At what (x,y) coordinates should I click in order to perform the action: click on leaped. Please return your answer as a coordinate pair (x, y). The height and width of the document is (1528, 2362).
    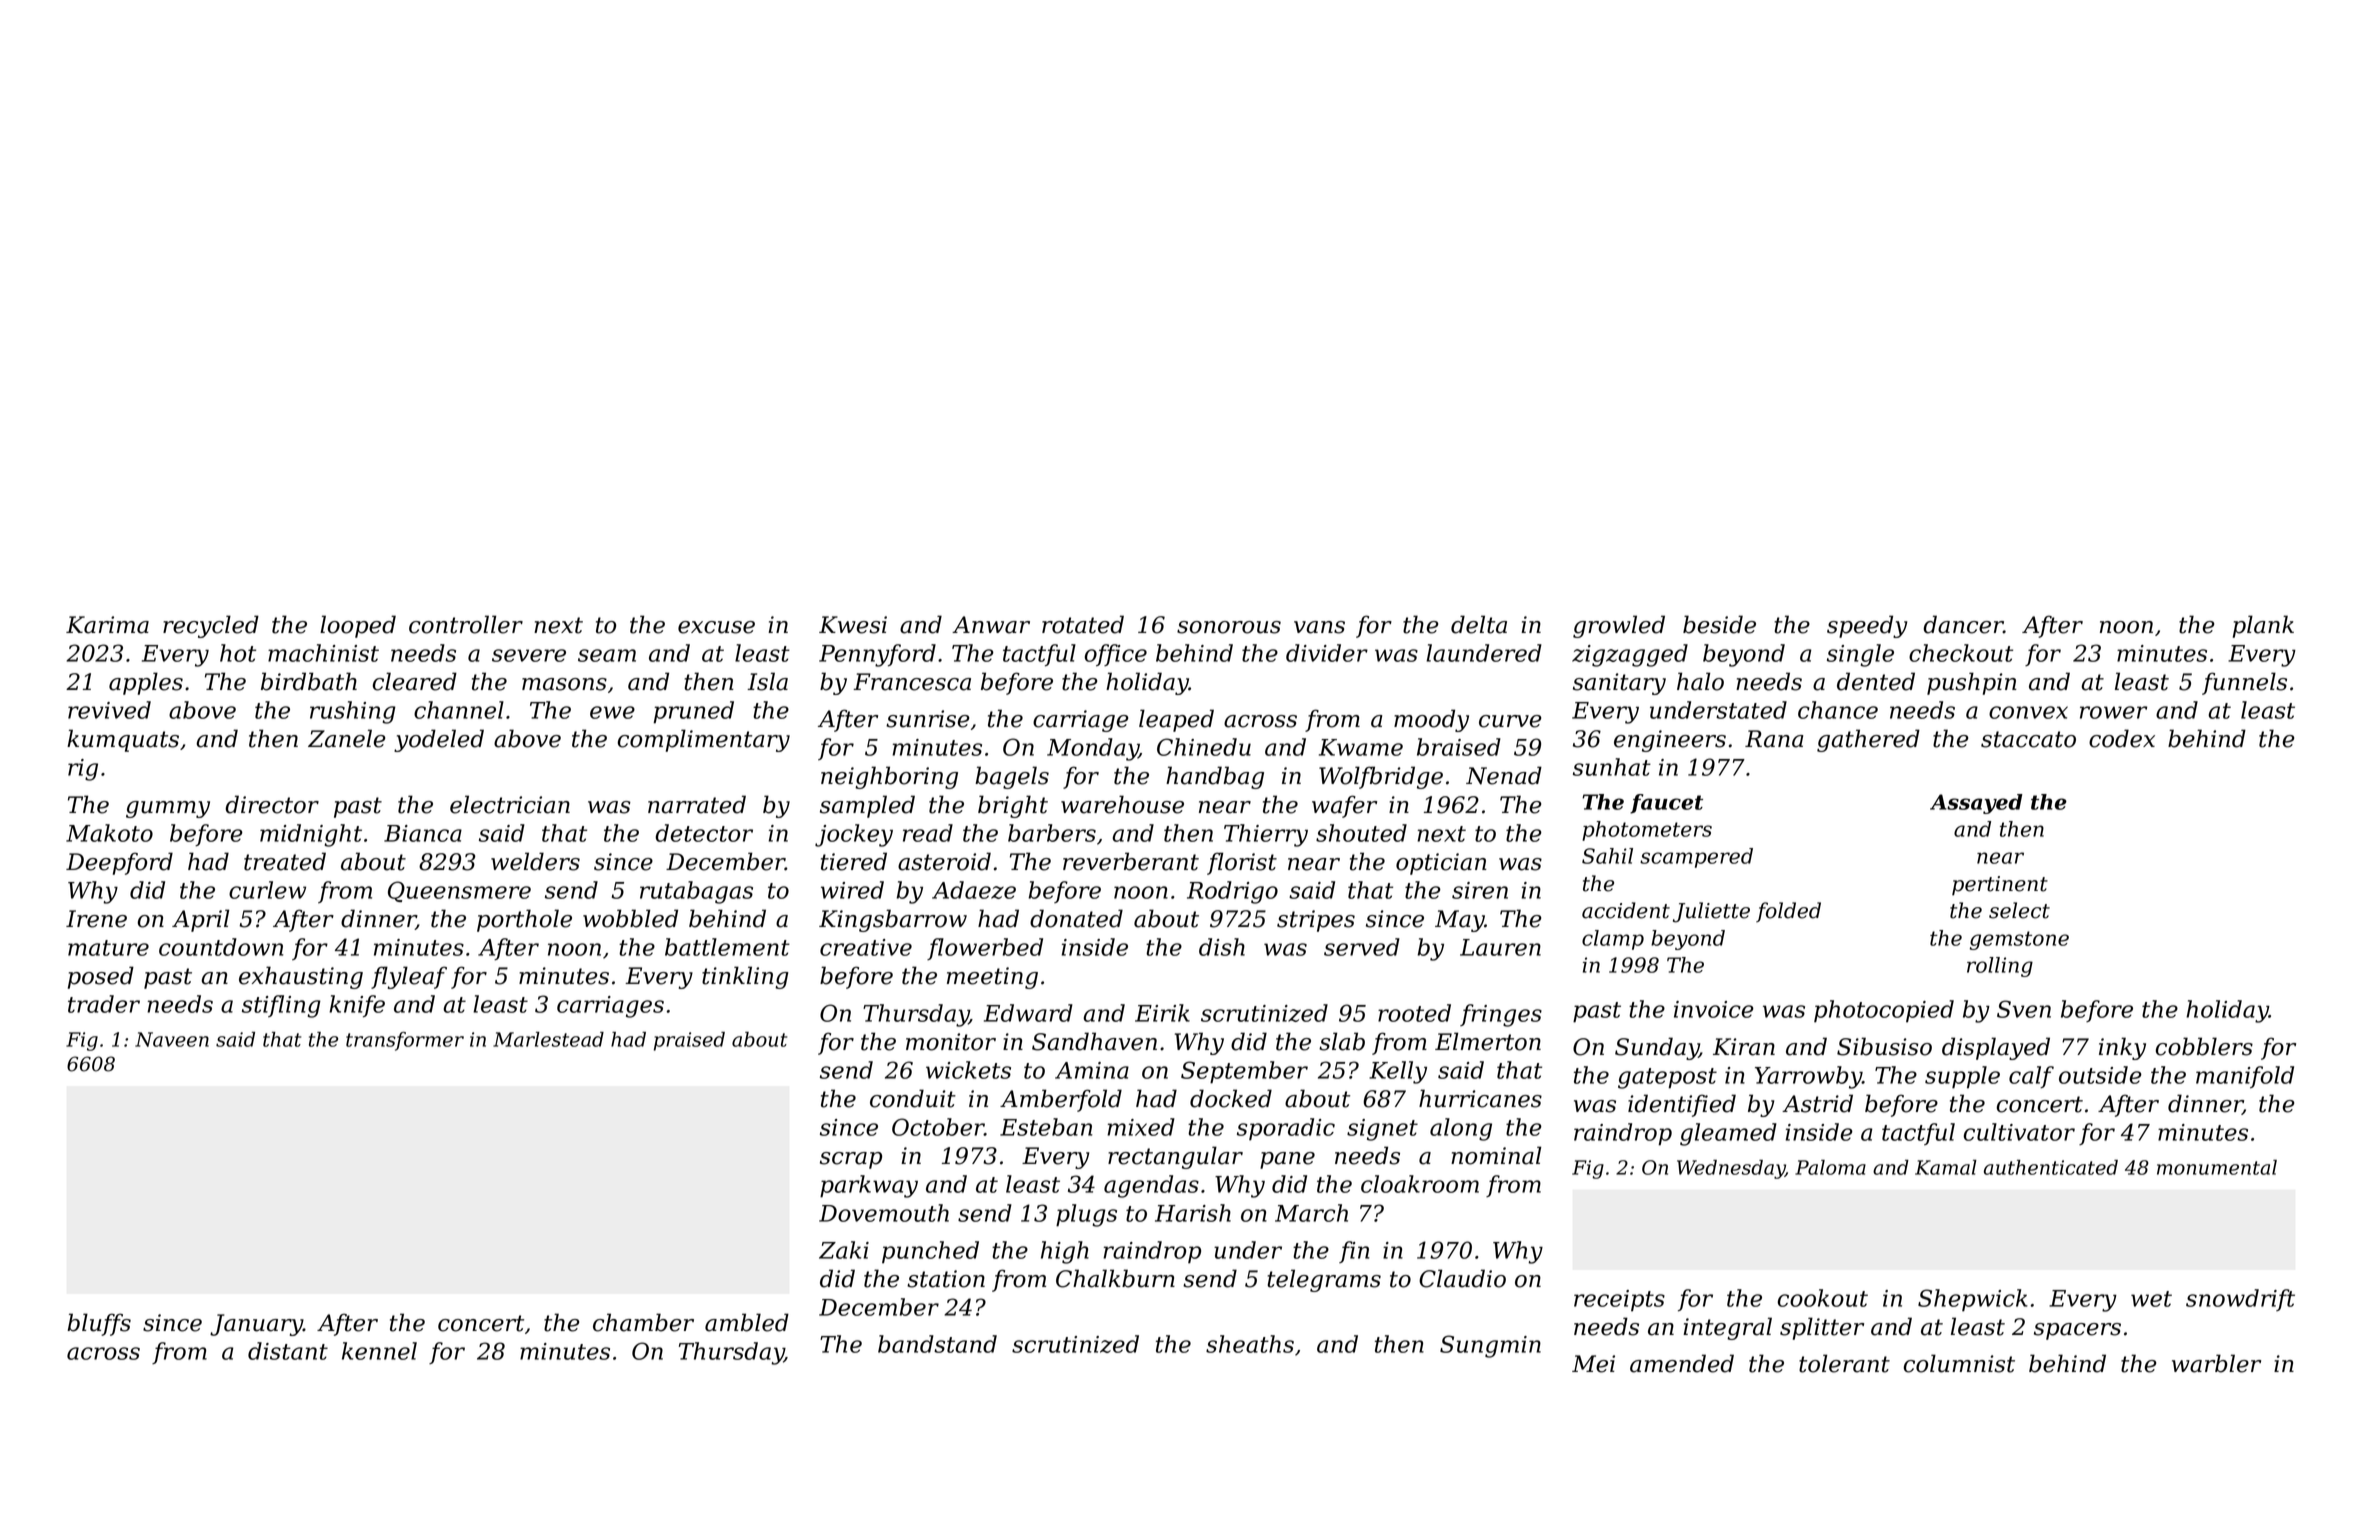
    Looking at the image, I should click on (1176, 720).
